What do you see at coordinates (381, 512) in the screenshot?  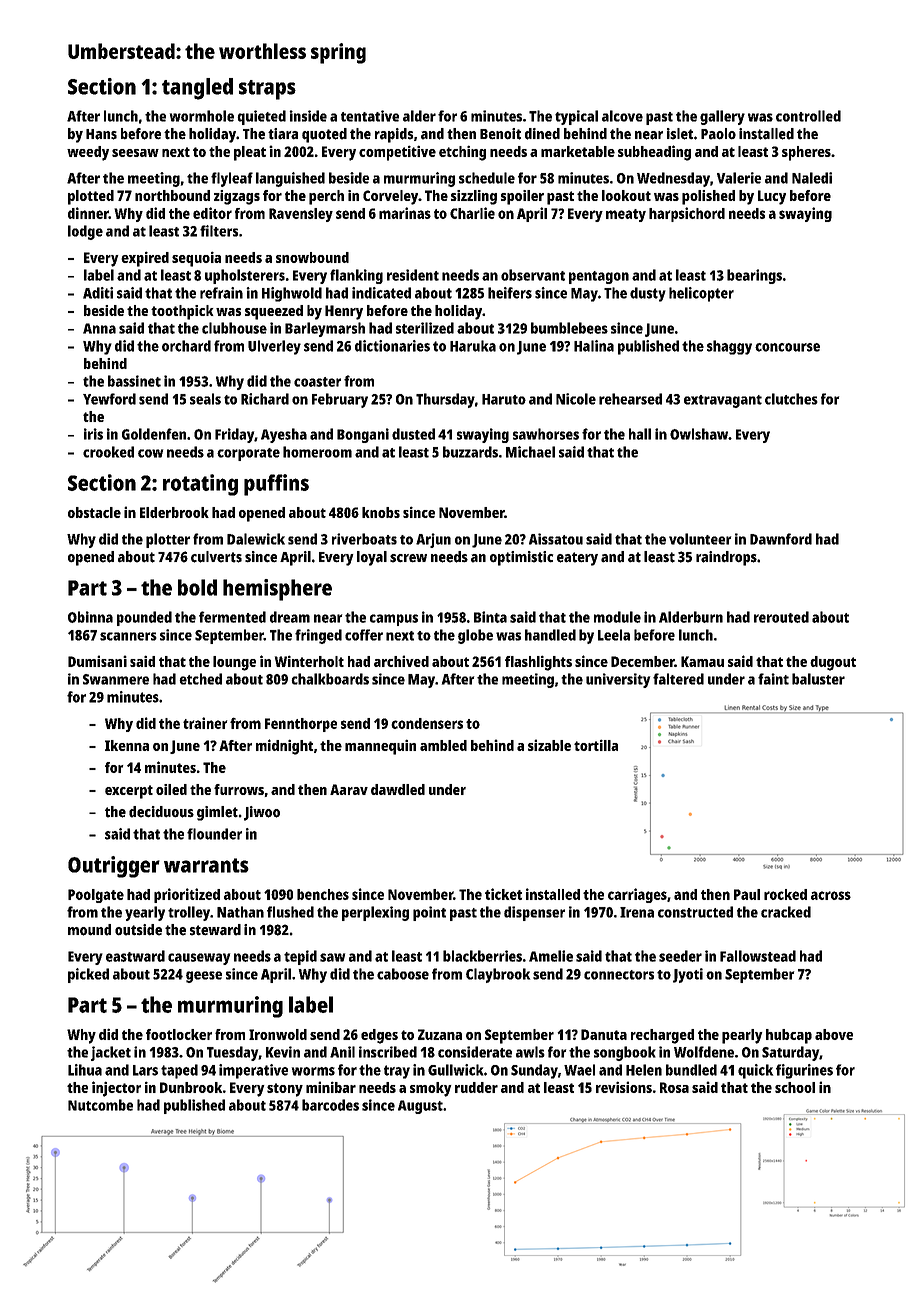 I see `knobs` at bounding box center [381, 512].
